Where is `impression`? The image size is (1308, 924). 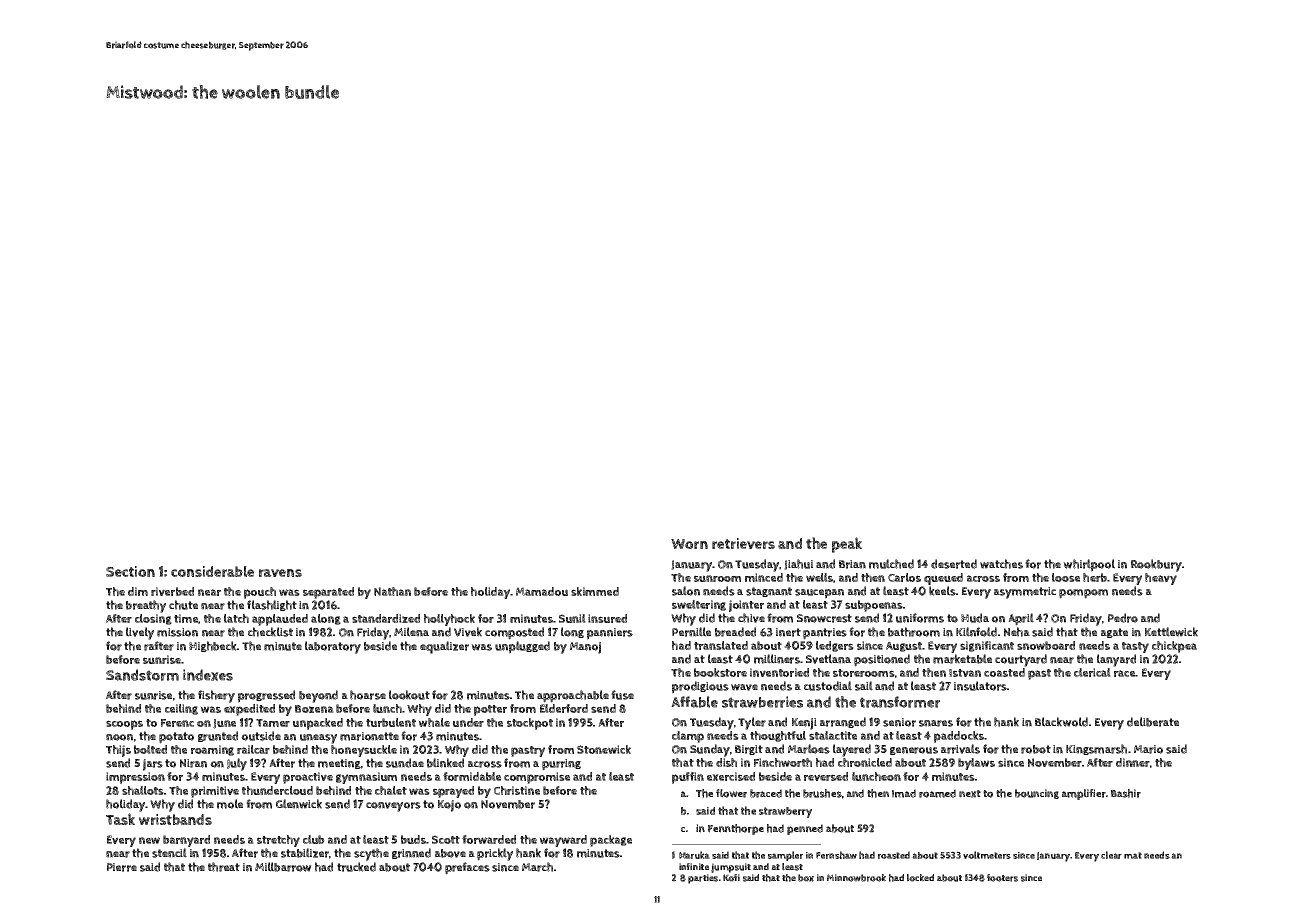 impression is located at coordinates (135, 778).
